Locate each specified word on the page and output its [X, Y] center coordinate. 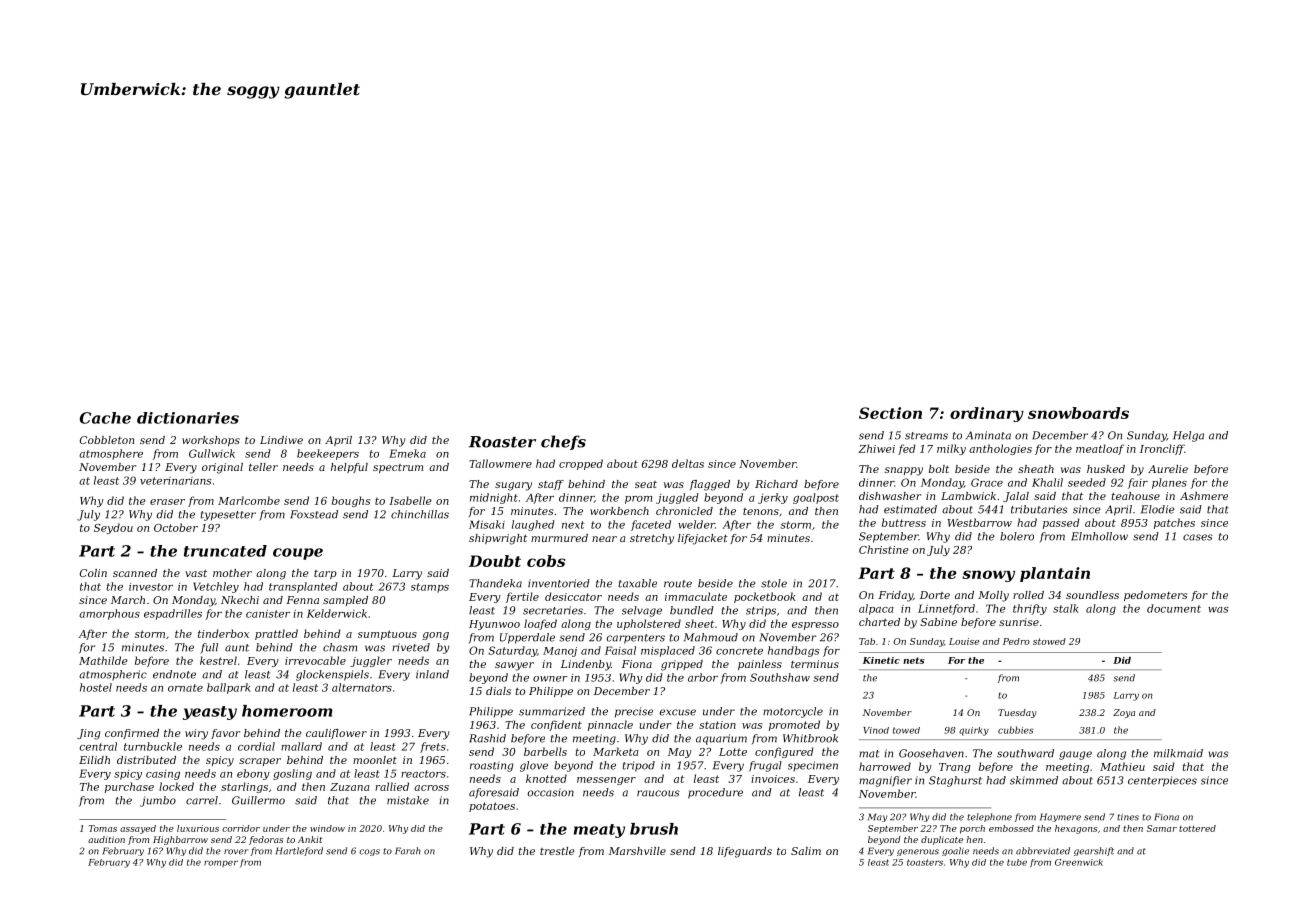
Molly [993, 596]
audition [106, 839]
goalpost [816, 498]
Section [890, 413]
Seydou [113, 528]
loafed [540, 624]
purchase [129, 787]
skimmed [1034, 780]
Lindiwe [281, 440]
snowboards [1078, 413]
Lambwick [968, 496]
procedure [715, 793]
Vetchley [216, 587]
